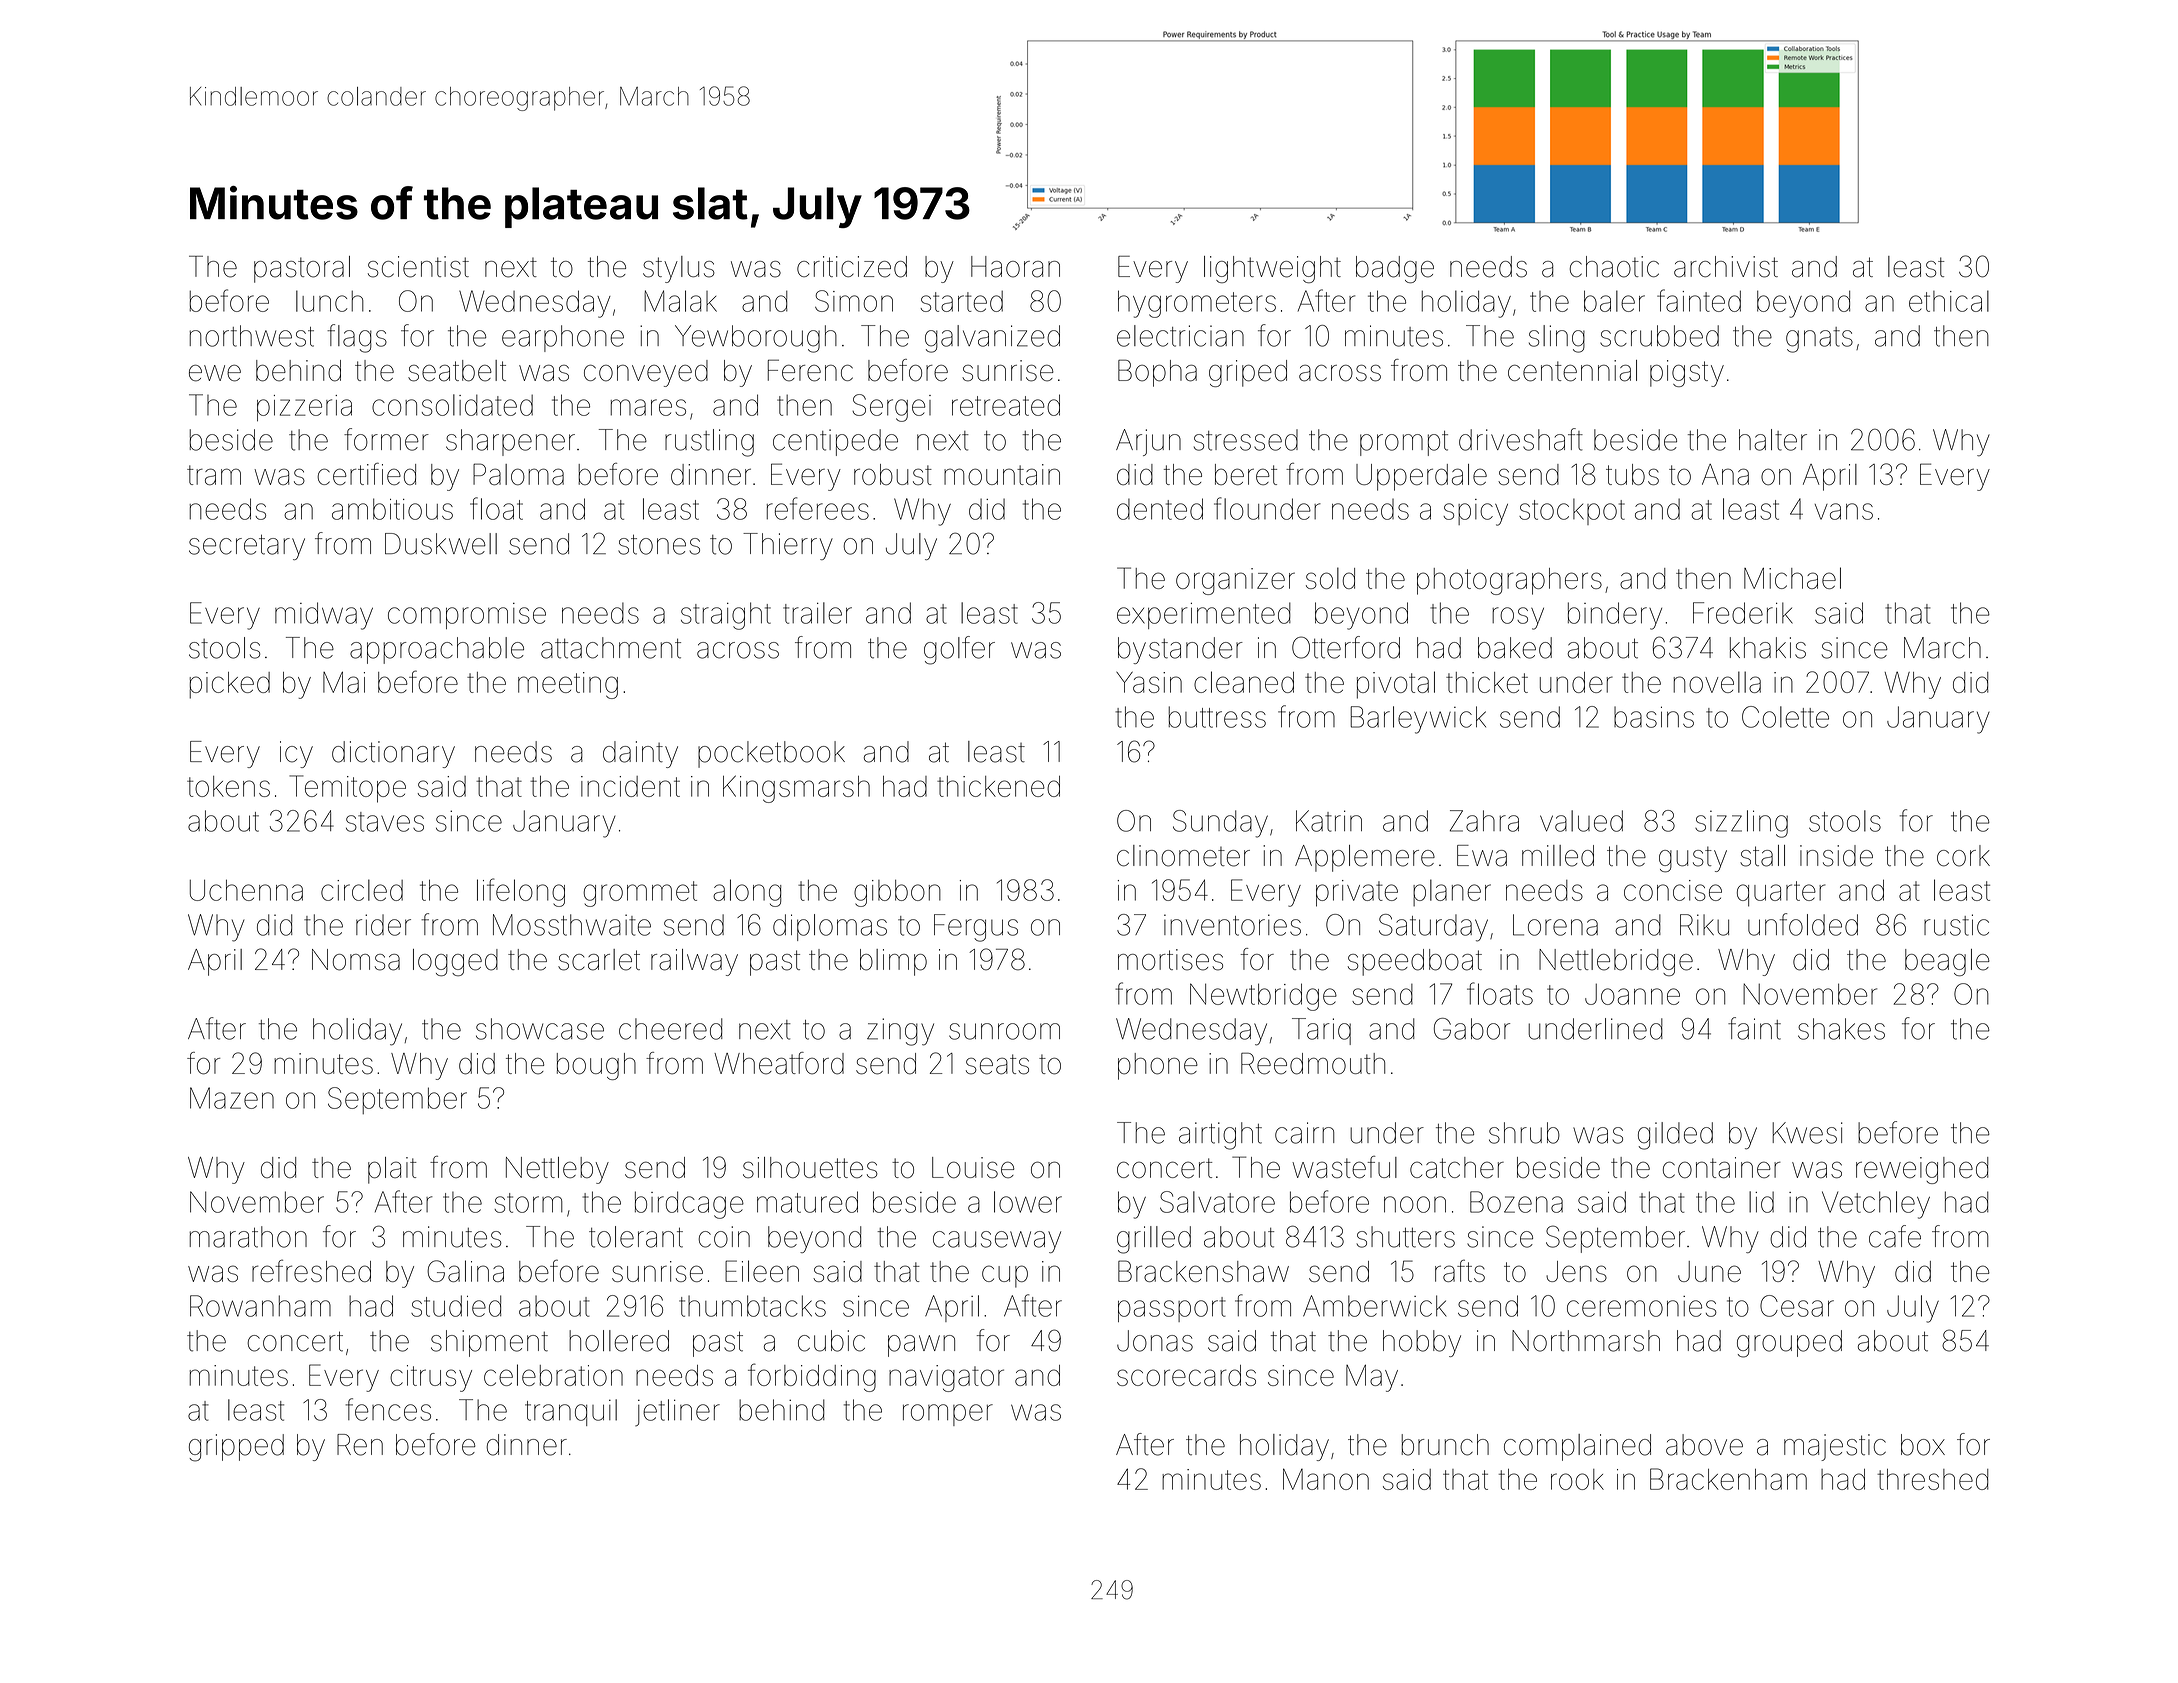  I want to click on matured, so click(807, 1202).
